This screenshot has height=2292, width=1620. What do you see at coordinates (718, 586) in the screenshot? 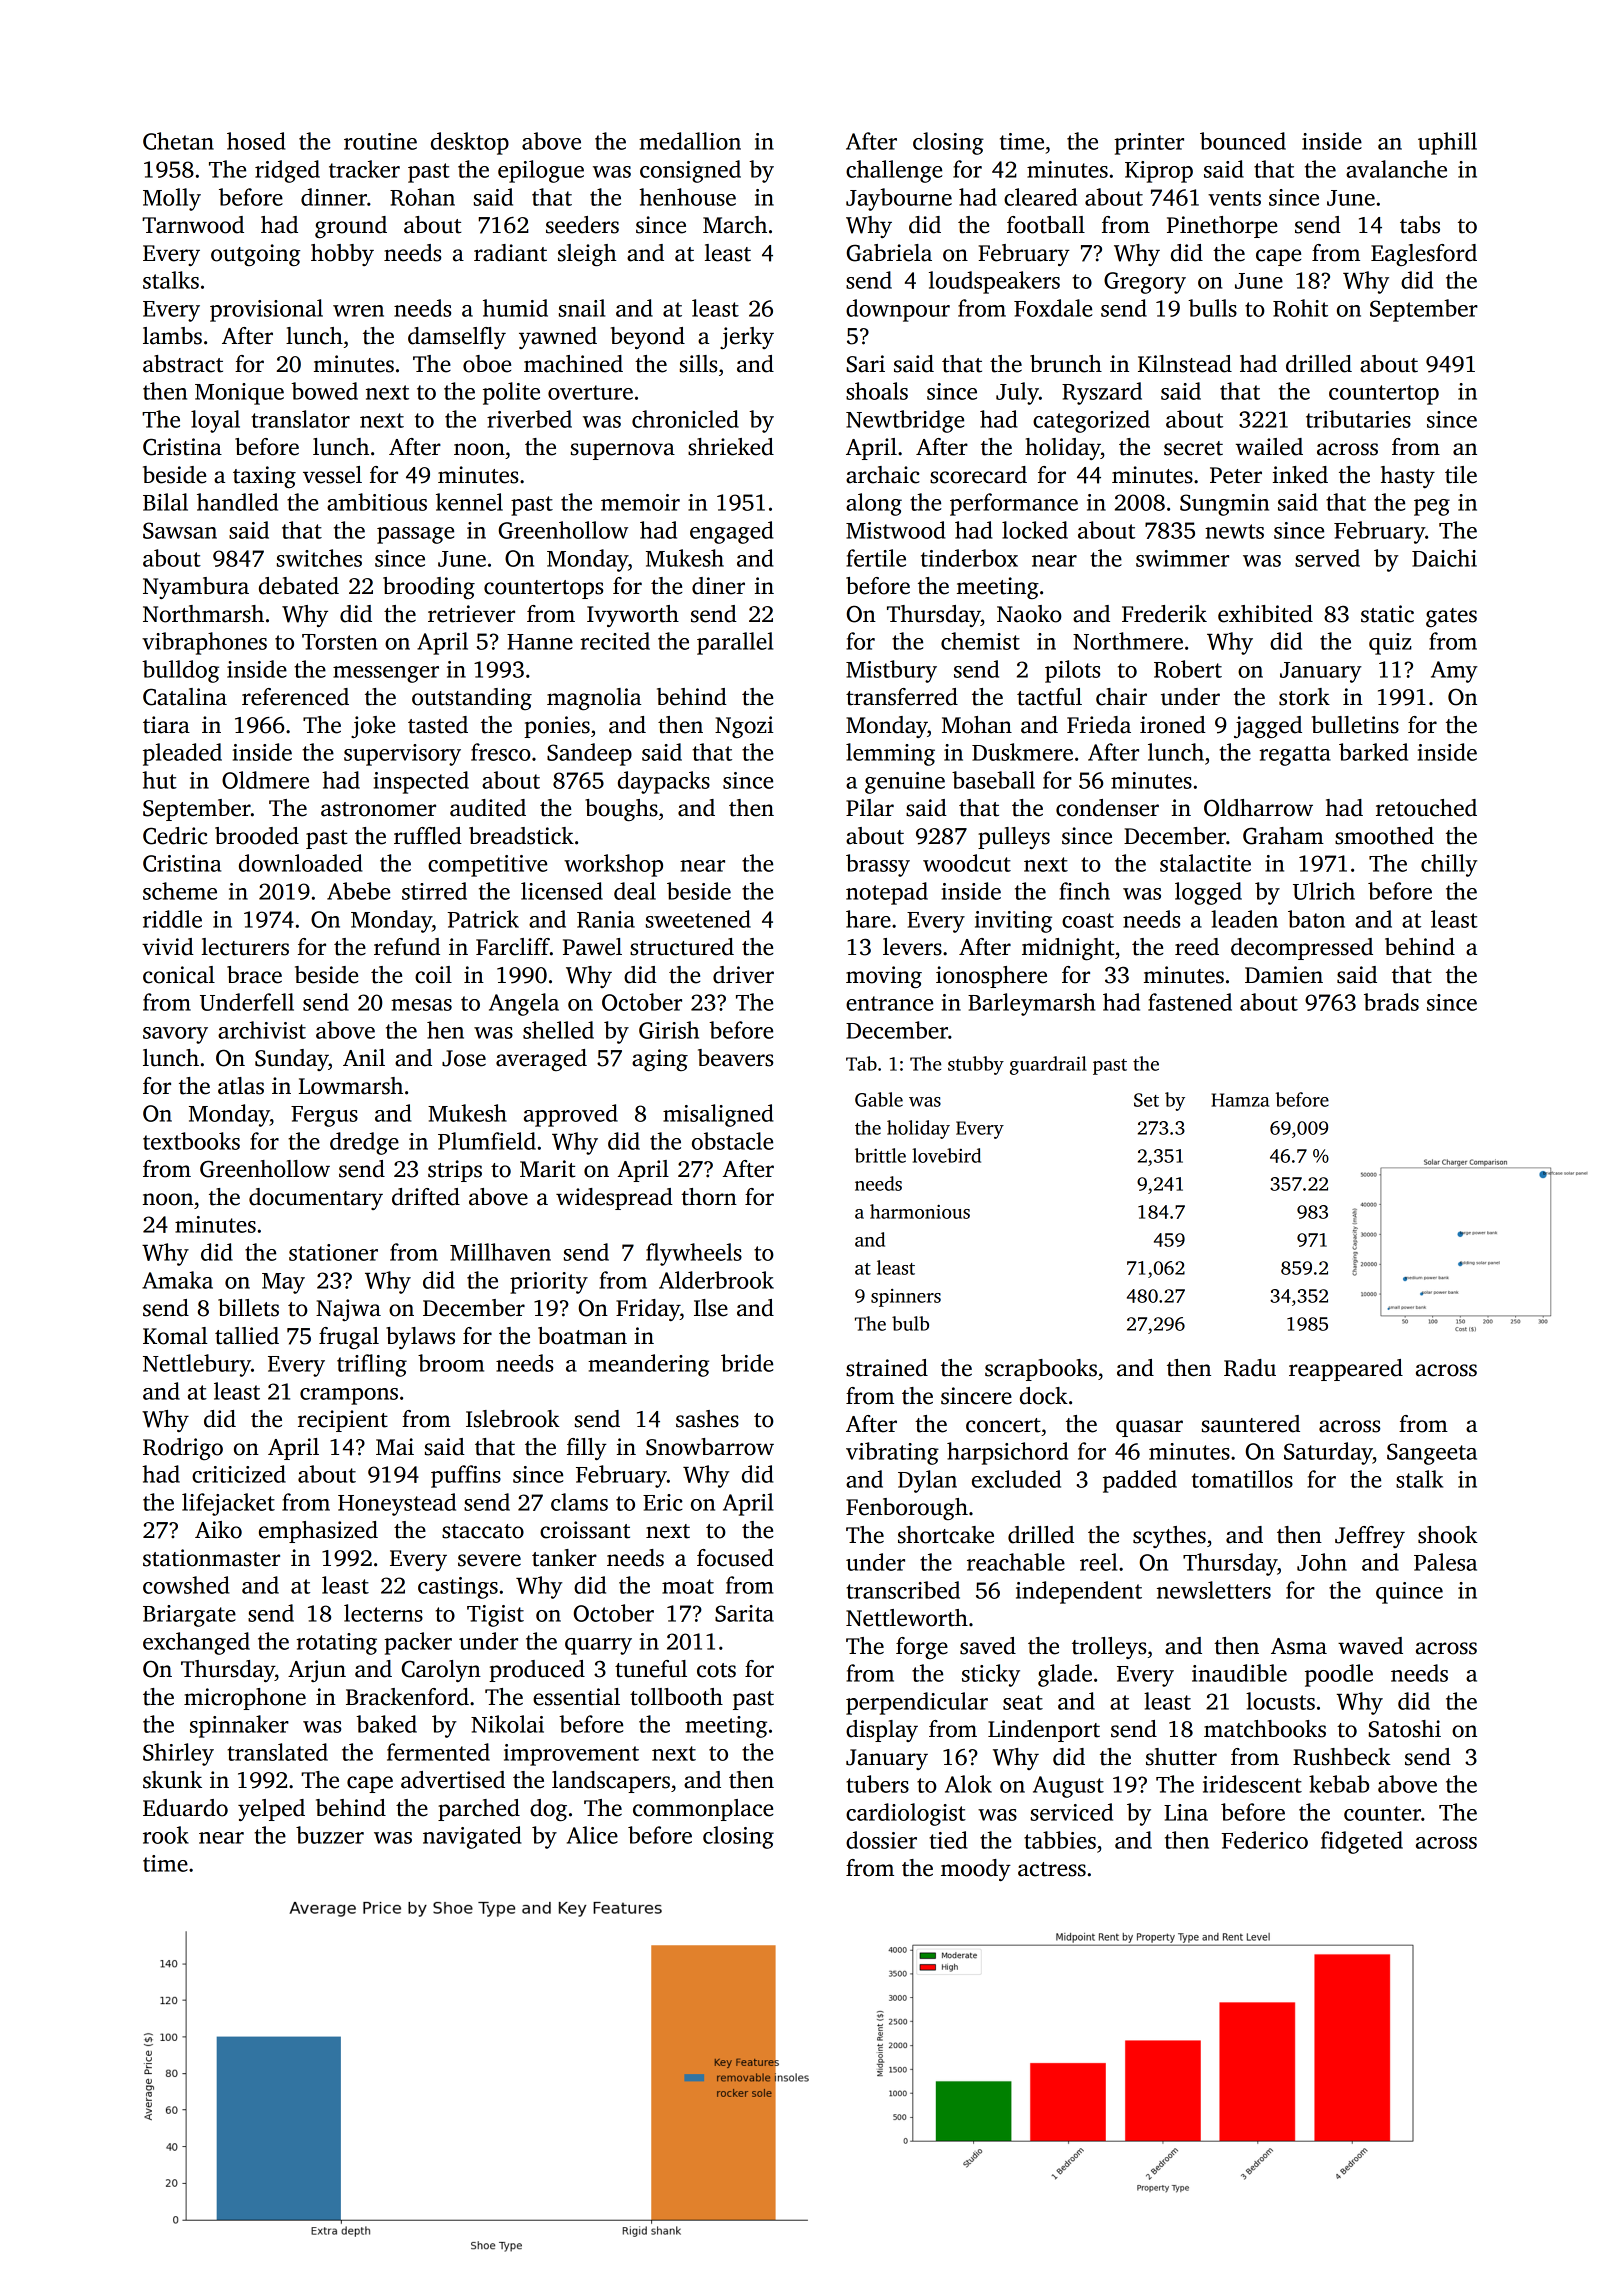
I see `diner` at bounding box center [718, 586].
